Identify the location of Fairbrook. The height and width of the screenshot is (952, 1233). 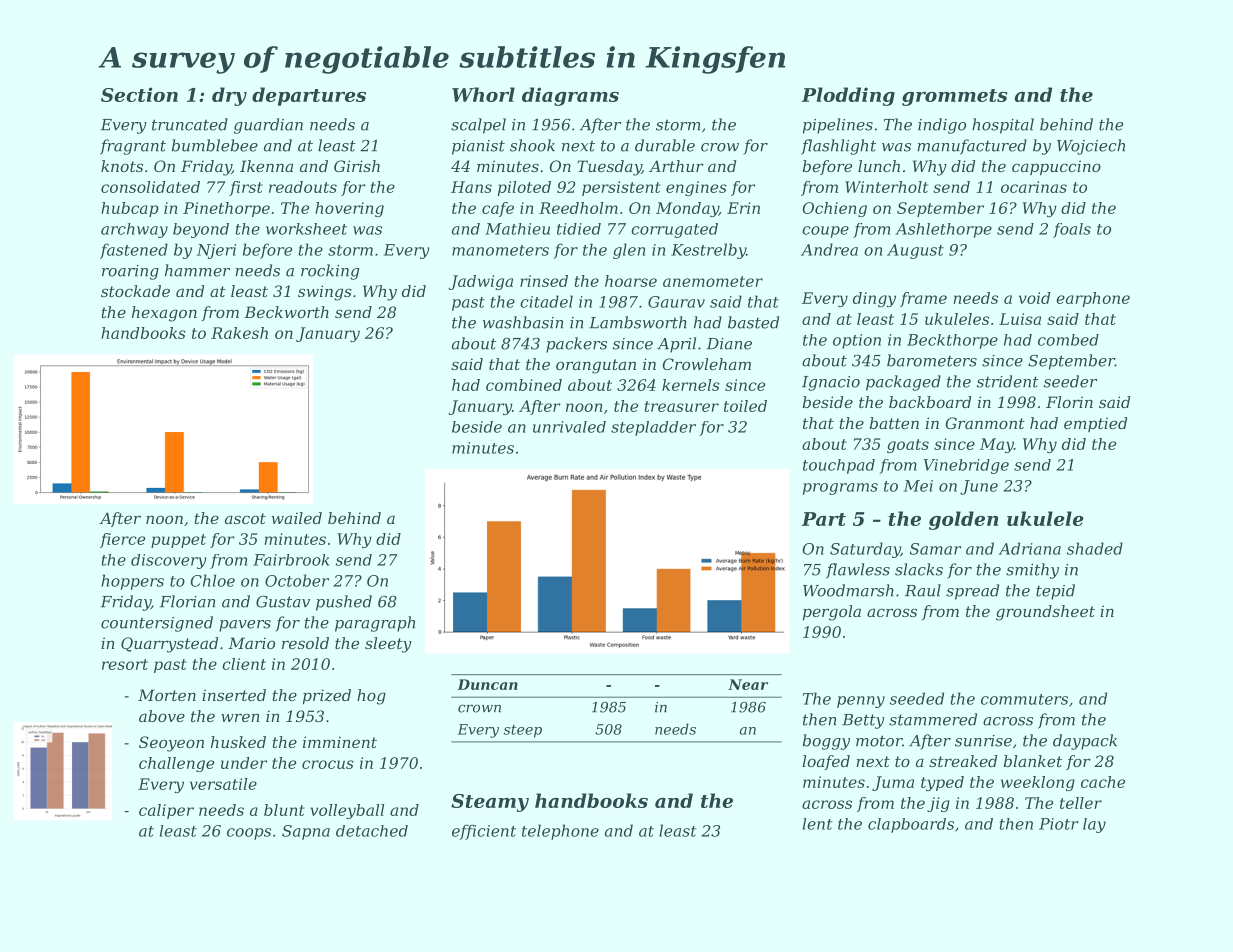
(291, 560).
